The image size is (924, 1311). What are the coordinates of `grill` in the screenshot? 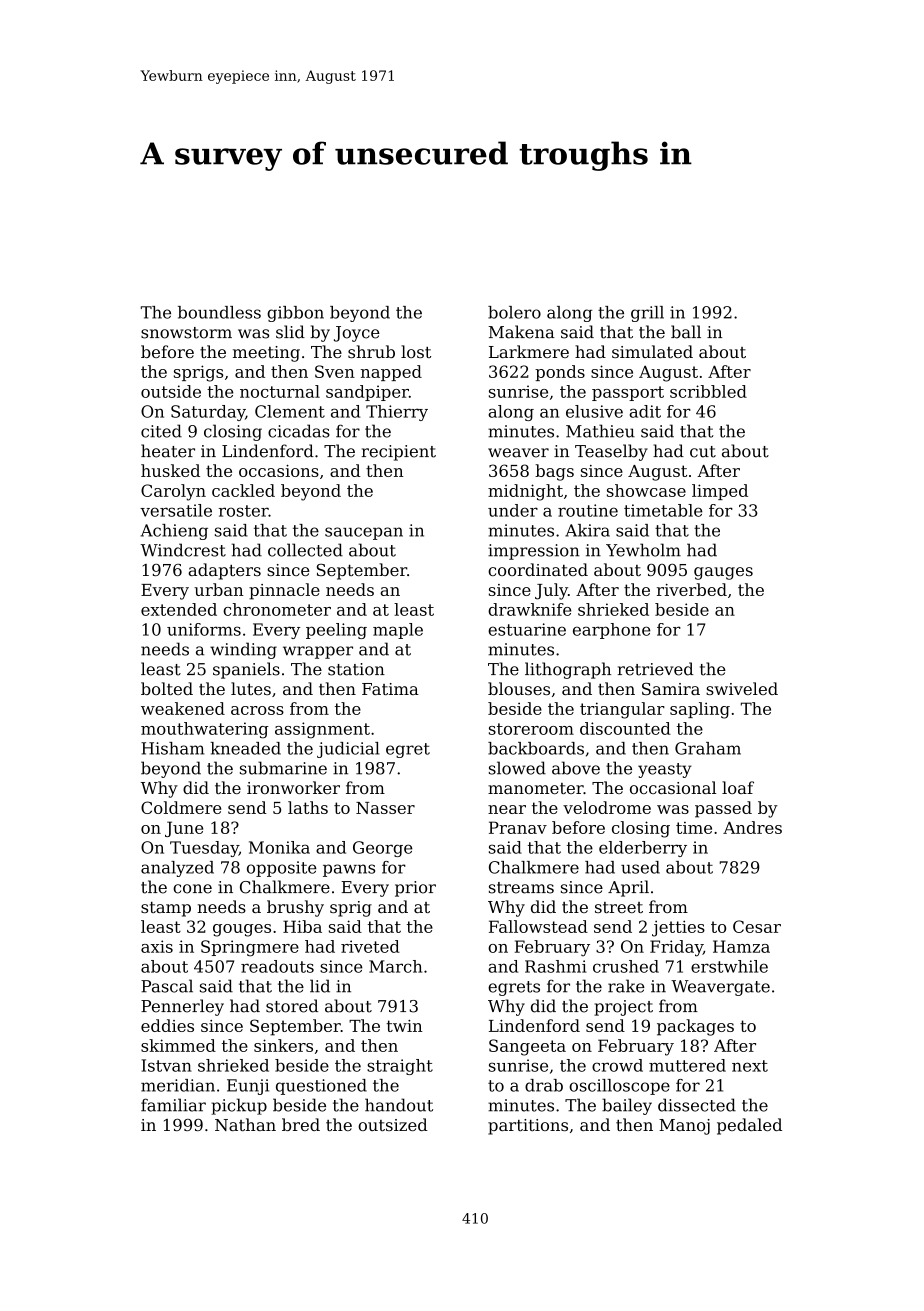 It's located at (647, 314).
